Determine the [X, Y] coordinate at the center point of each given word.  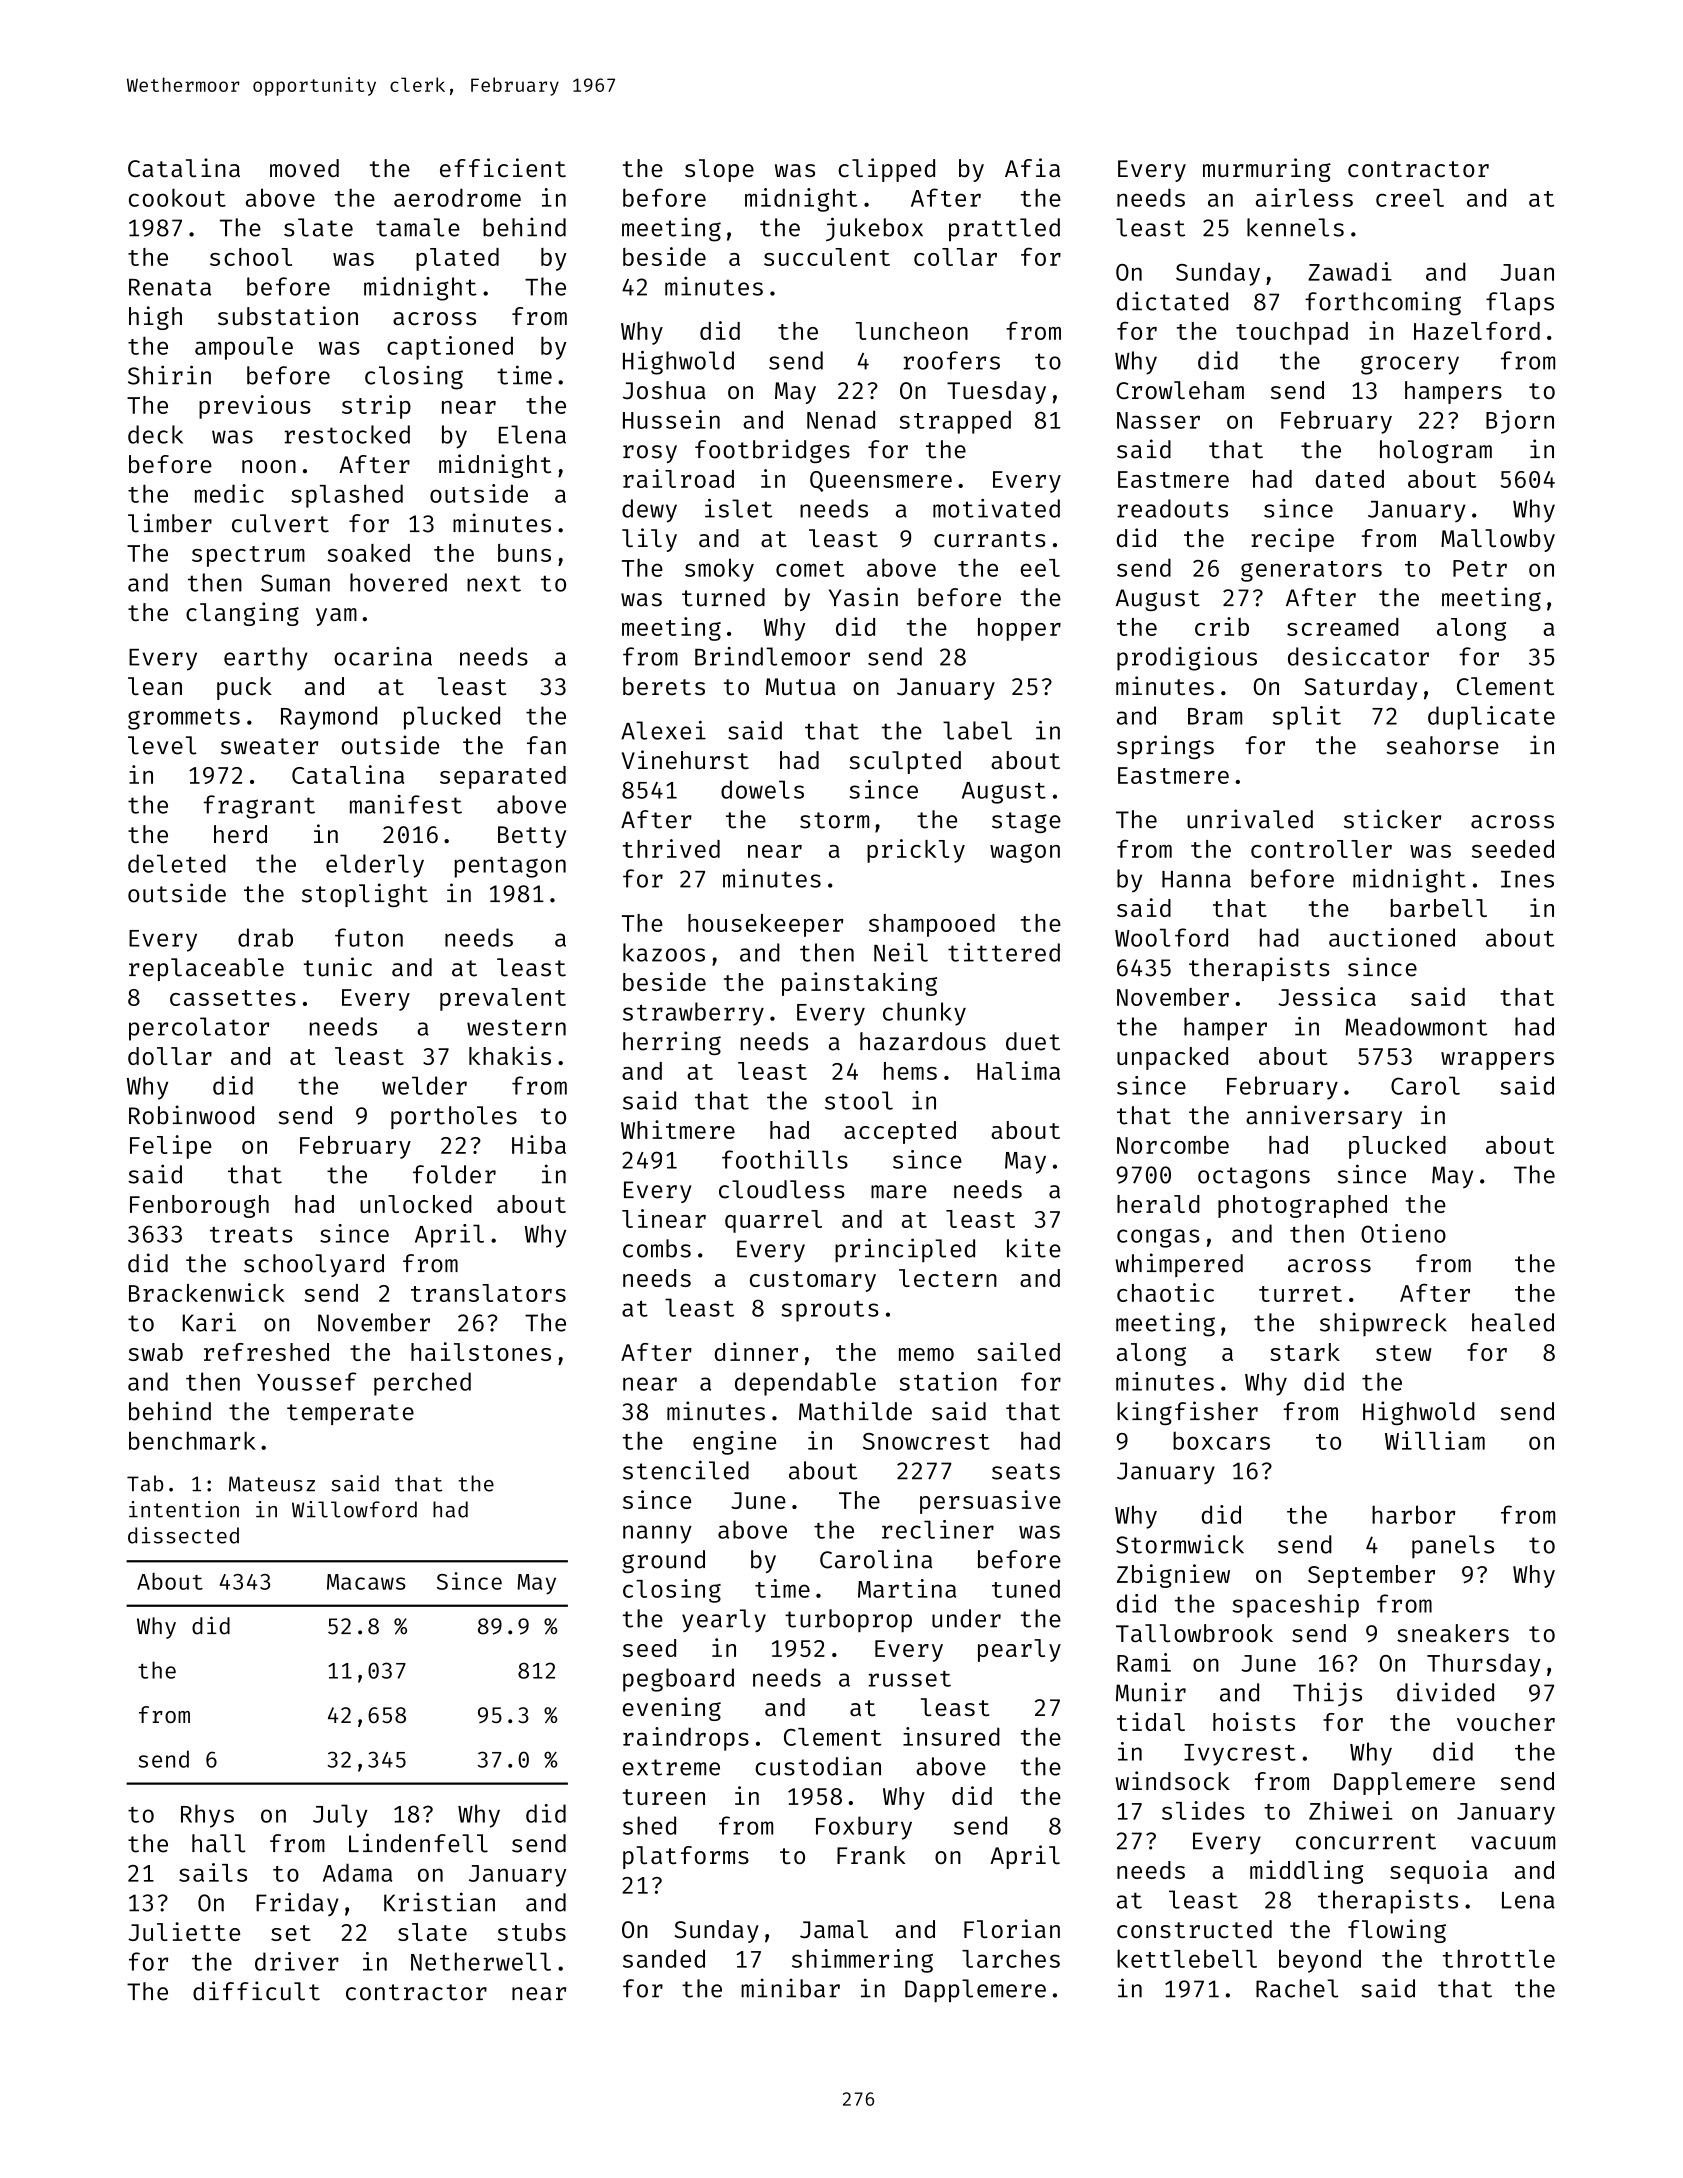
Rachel [1297, 1988]
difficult [256, 1991]
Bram [1215, 716]
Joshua [664, 390]
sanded [664, 1958]
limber [170, 523]
